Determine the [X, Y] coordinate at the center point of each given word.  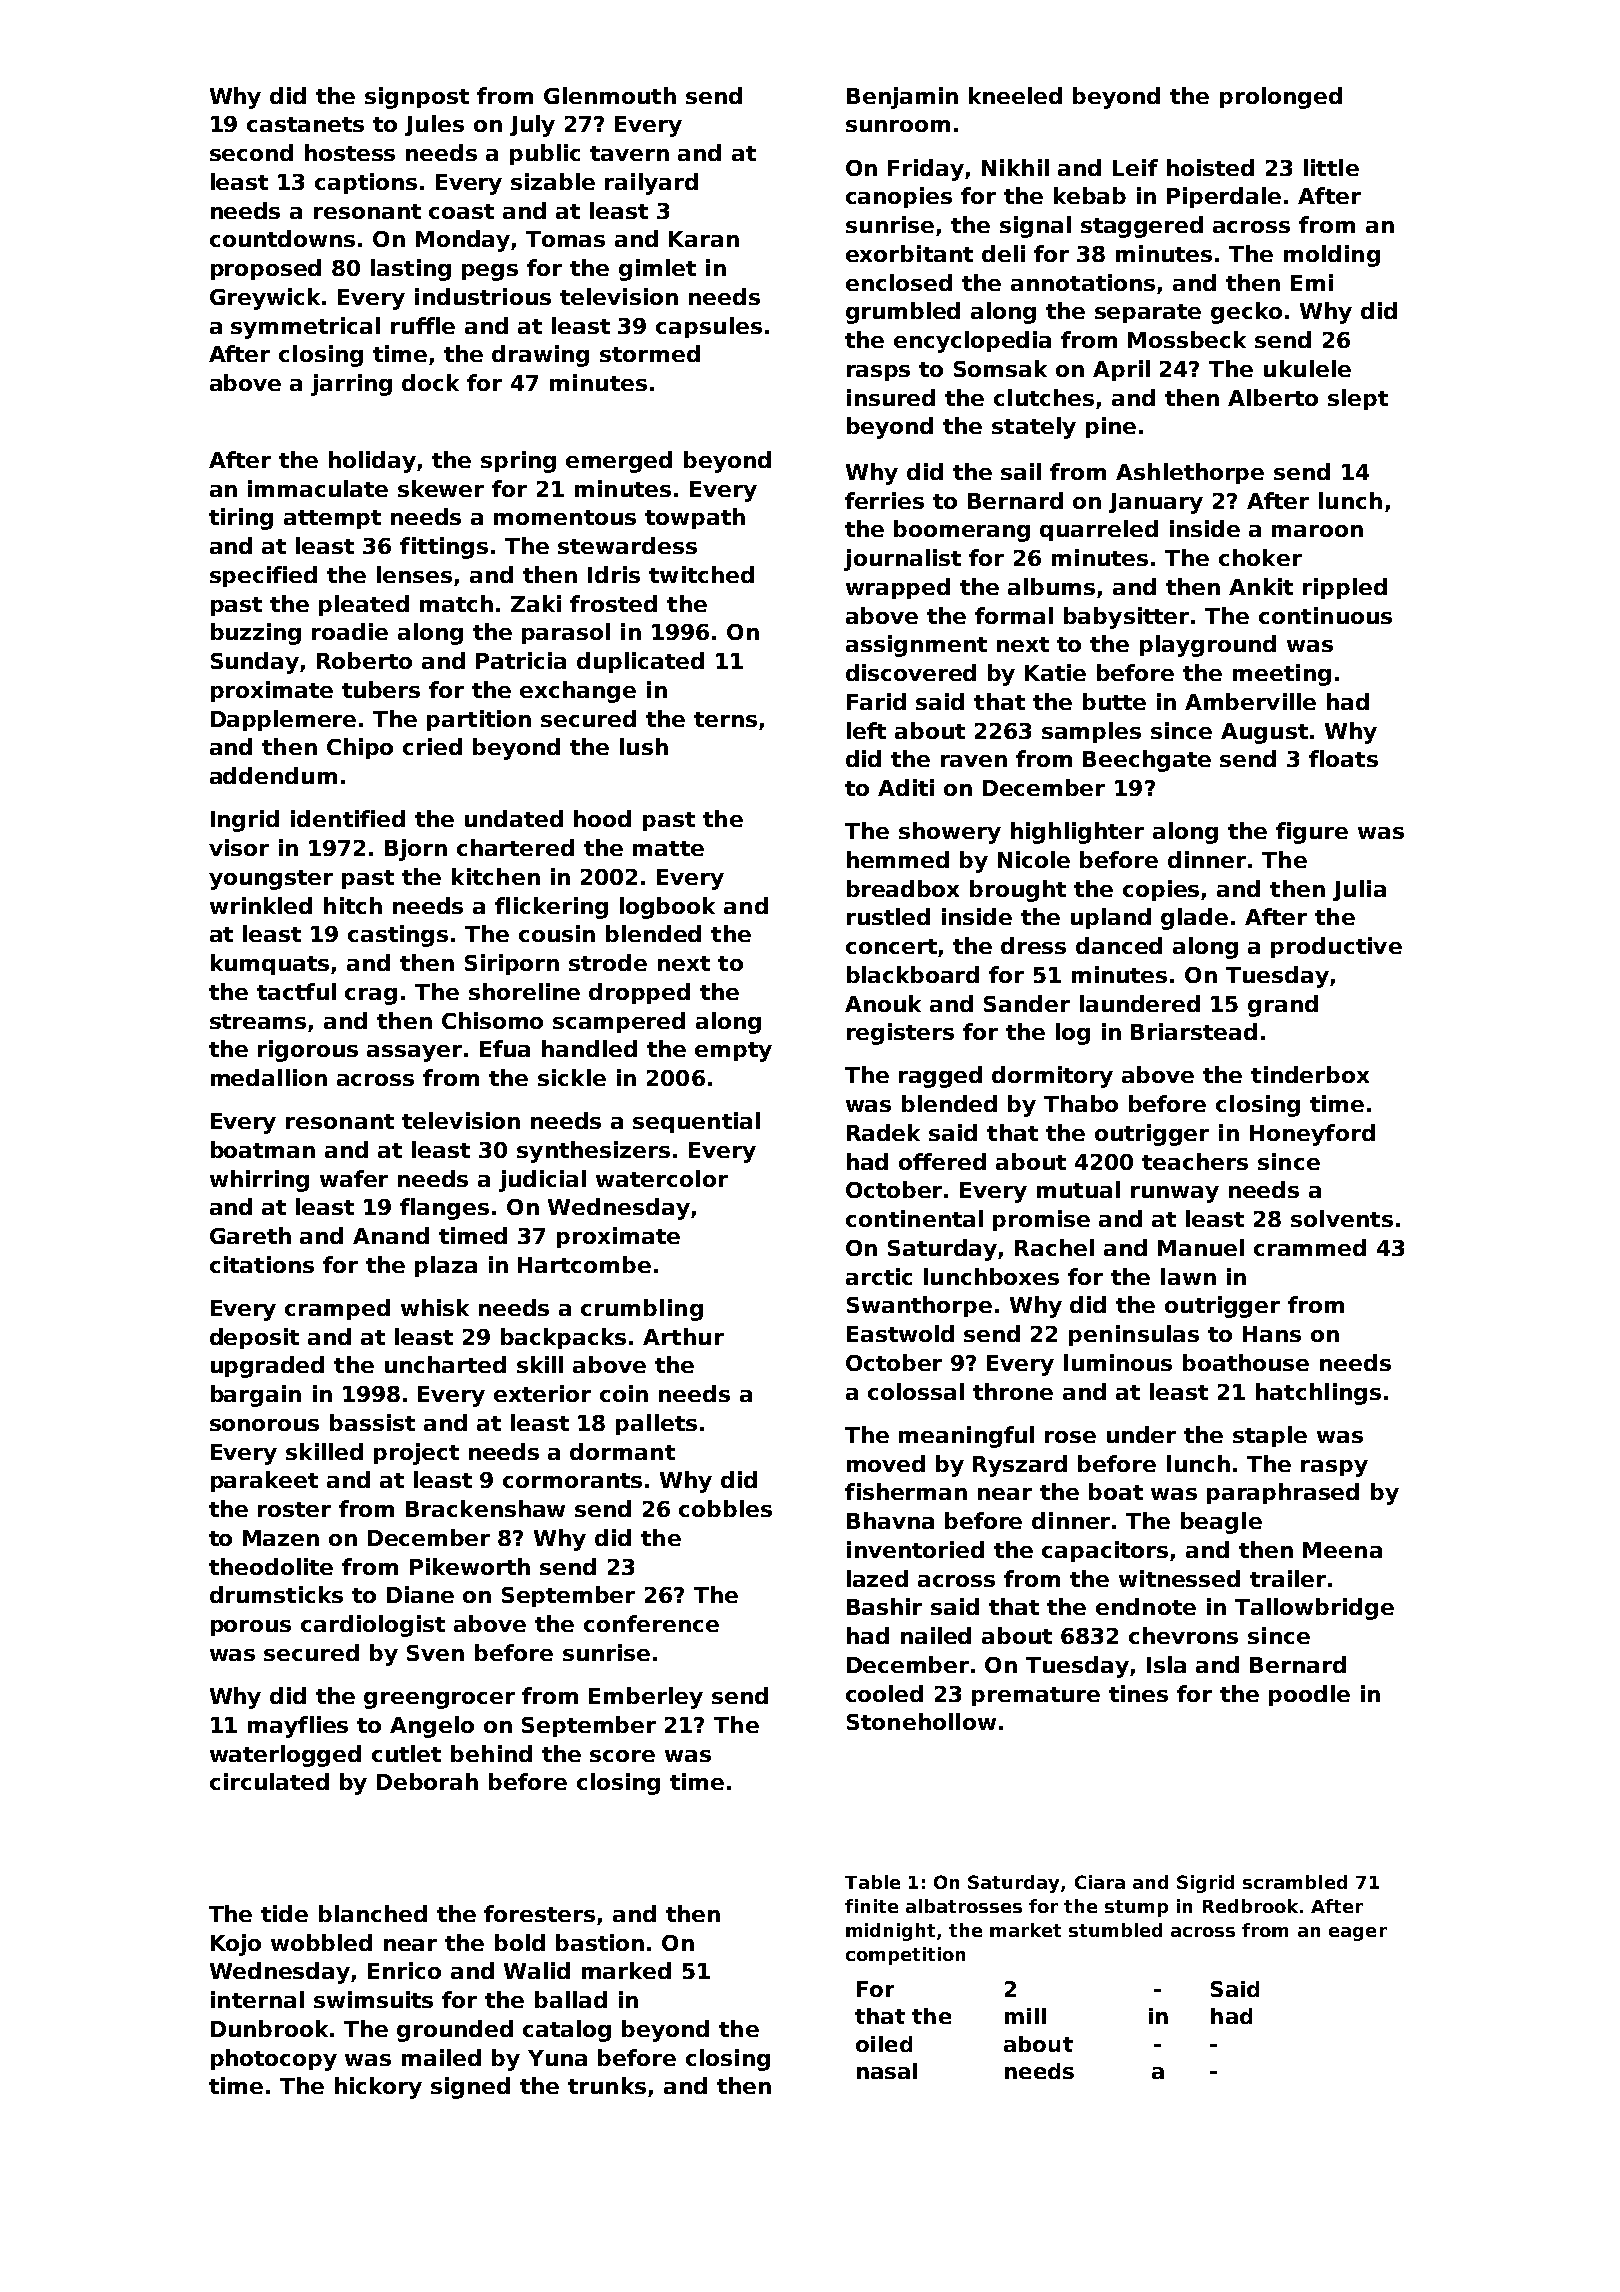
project [416, 1454]
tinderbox [1310, 1074]
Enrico [404, 1970]
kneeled [1015, 95]
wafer [354, 1178]
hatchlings [1318, 1394]
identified [348, 818]
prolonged [1281, 98]
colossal [916, 1391]
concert [891, 946]
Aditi [906, 787]
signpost [417, 98]
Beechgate [1147, 761]
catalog [567, 2031]
